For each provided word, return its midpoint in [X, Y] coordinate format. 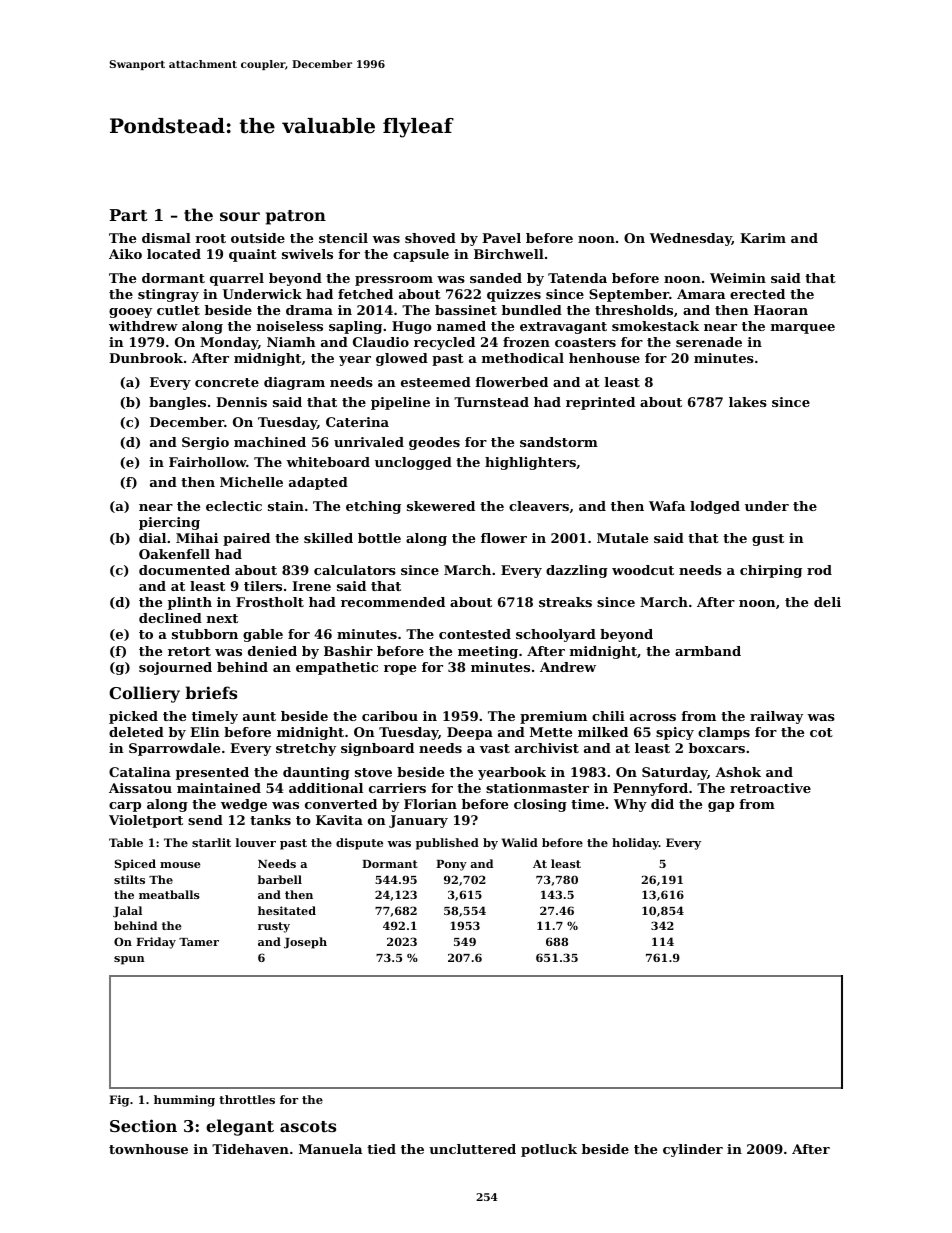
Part [129, 215]
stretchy [306, 749]
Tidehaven [250, 1149]
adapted [318, 483]
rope [400, 670]
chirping [771, 571]
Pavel [501, 238]
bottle [379, 538]
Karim [763, 238]
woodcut [643, 570]
